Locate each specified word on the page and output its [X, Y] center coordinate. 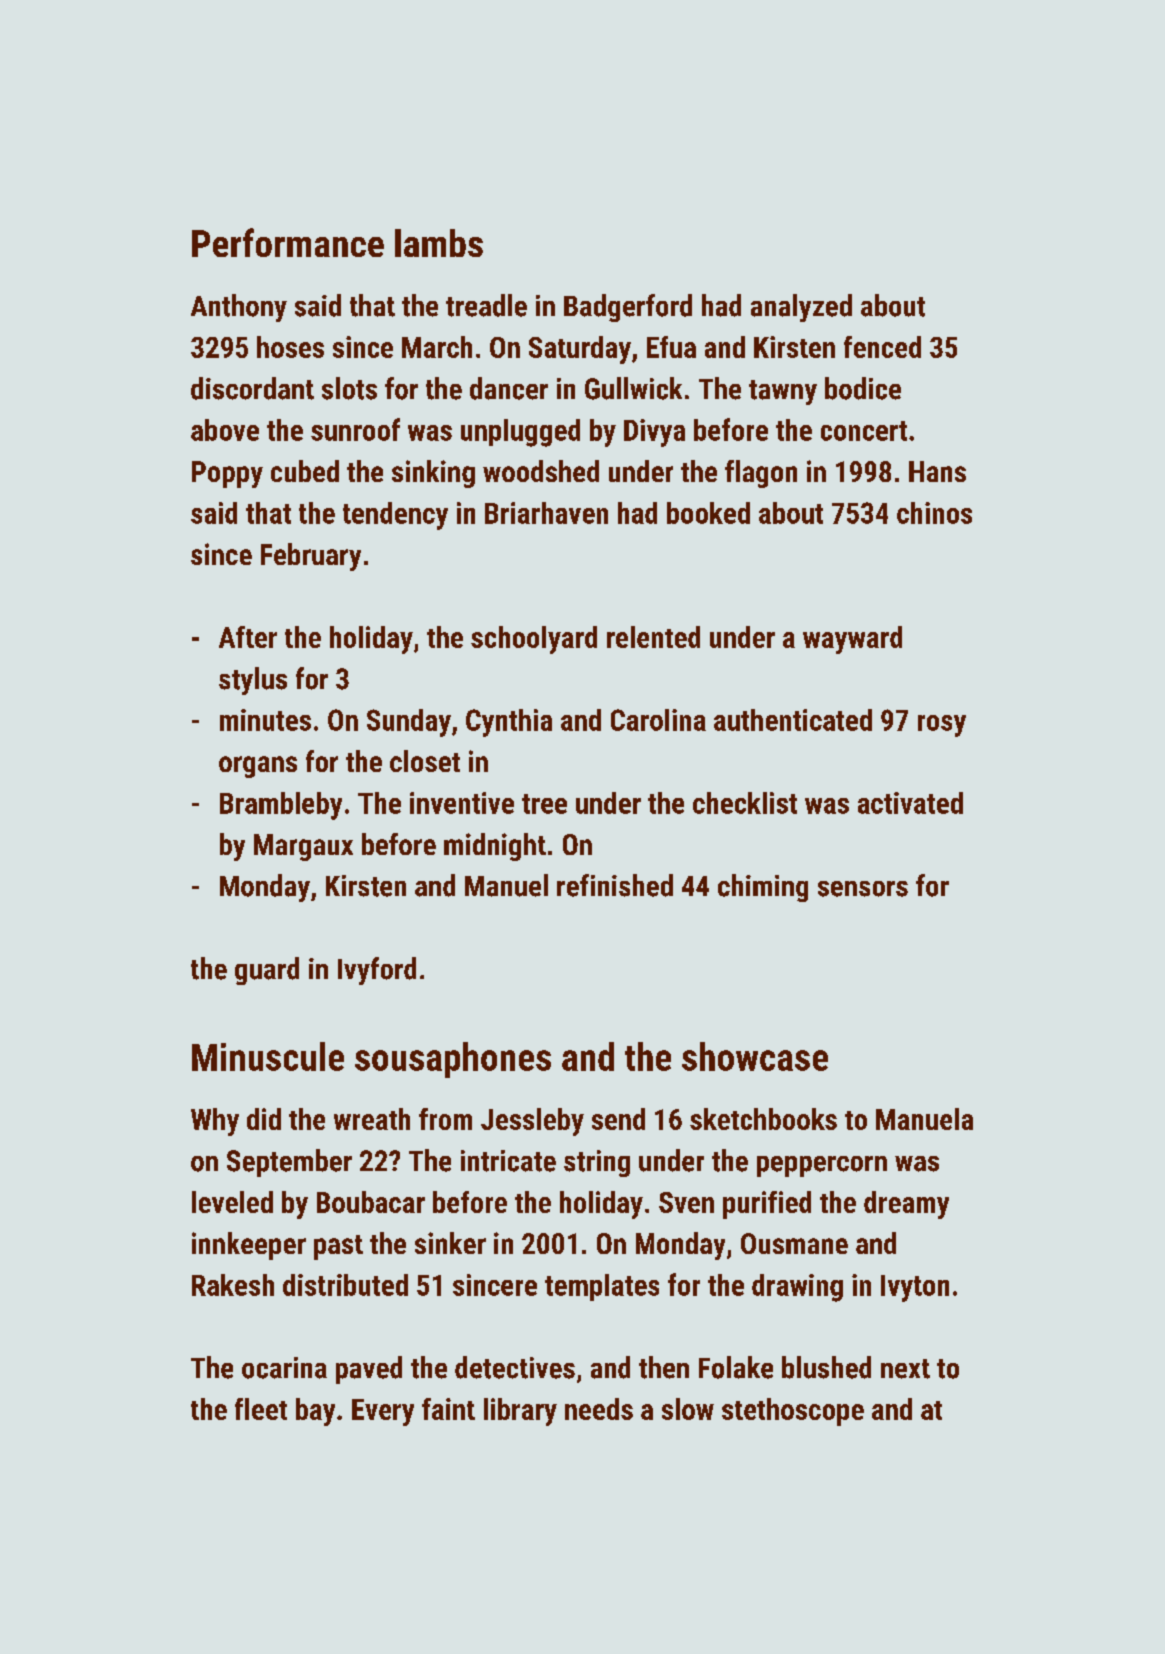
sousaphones [453, 1060]
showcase [755, 1056]
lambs [439, 243]
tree [544, 804]
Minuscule [268, 1056]
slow [688, 1409]
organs [258, 767]
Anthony [239, 308]
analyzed [801, 308]
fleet [261, 1409]
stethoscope [793, 1412]
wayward [852, 640]
